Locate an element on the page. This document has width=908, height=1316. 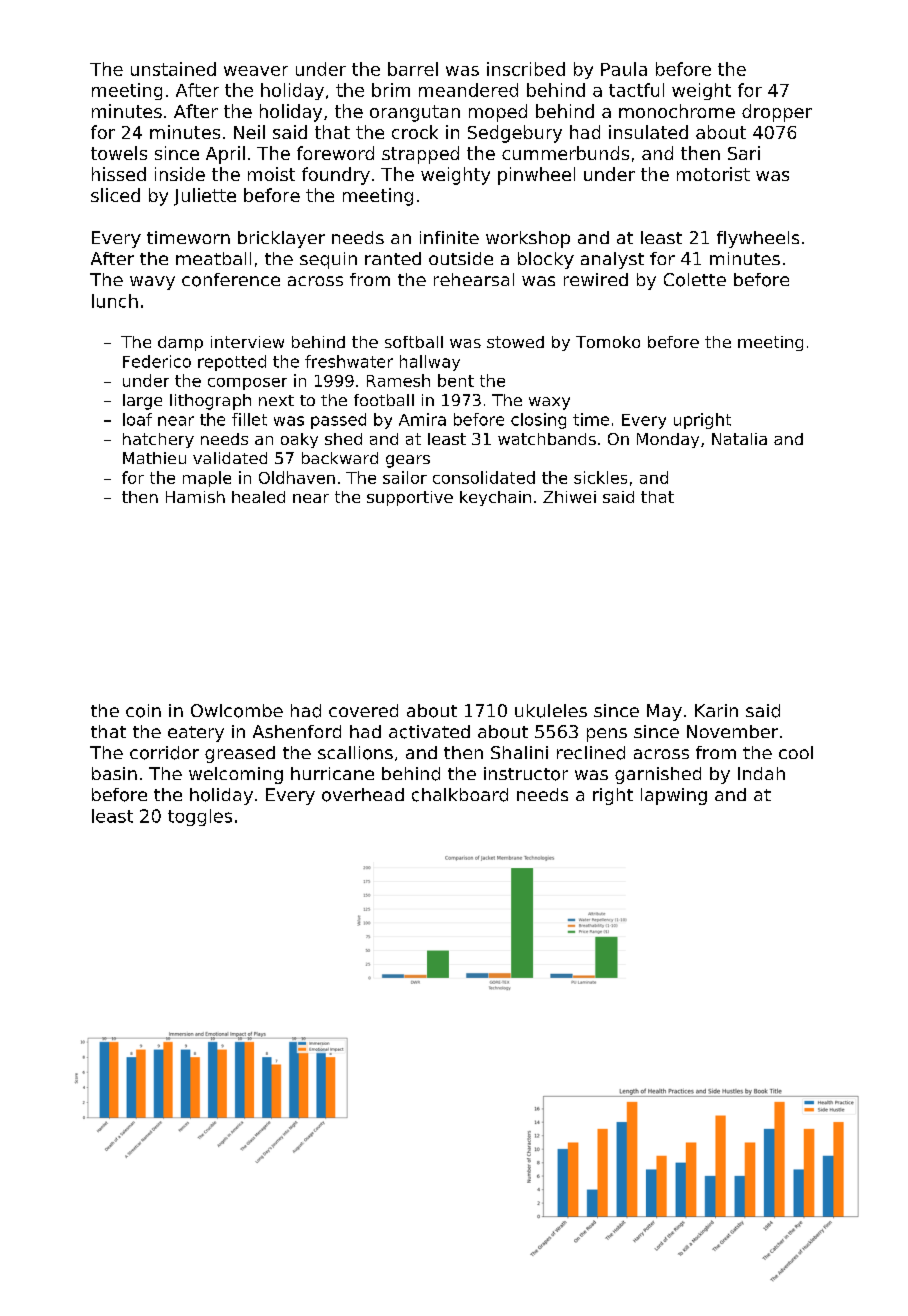
keychain is located at coordinates (495, 498).
